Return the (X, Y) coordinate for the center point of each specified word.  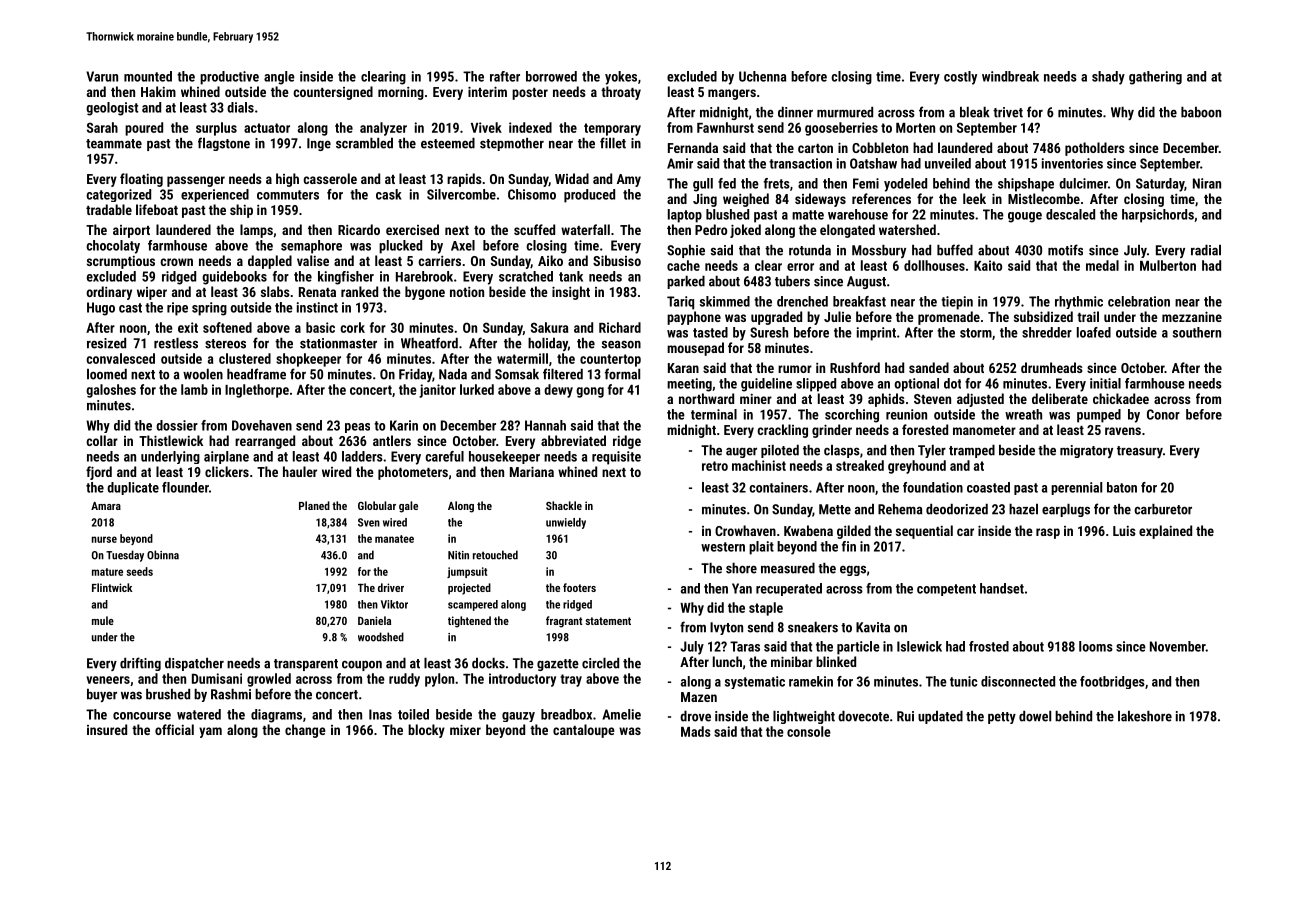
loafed (1094, 332)
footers (579, 587)
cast (130, 308)
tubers (792, 281)
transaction (800, 163)
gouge (1025, 217)
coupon (362, 666)
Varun (102, 76)
